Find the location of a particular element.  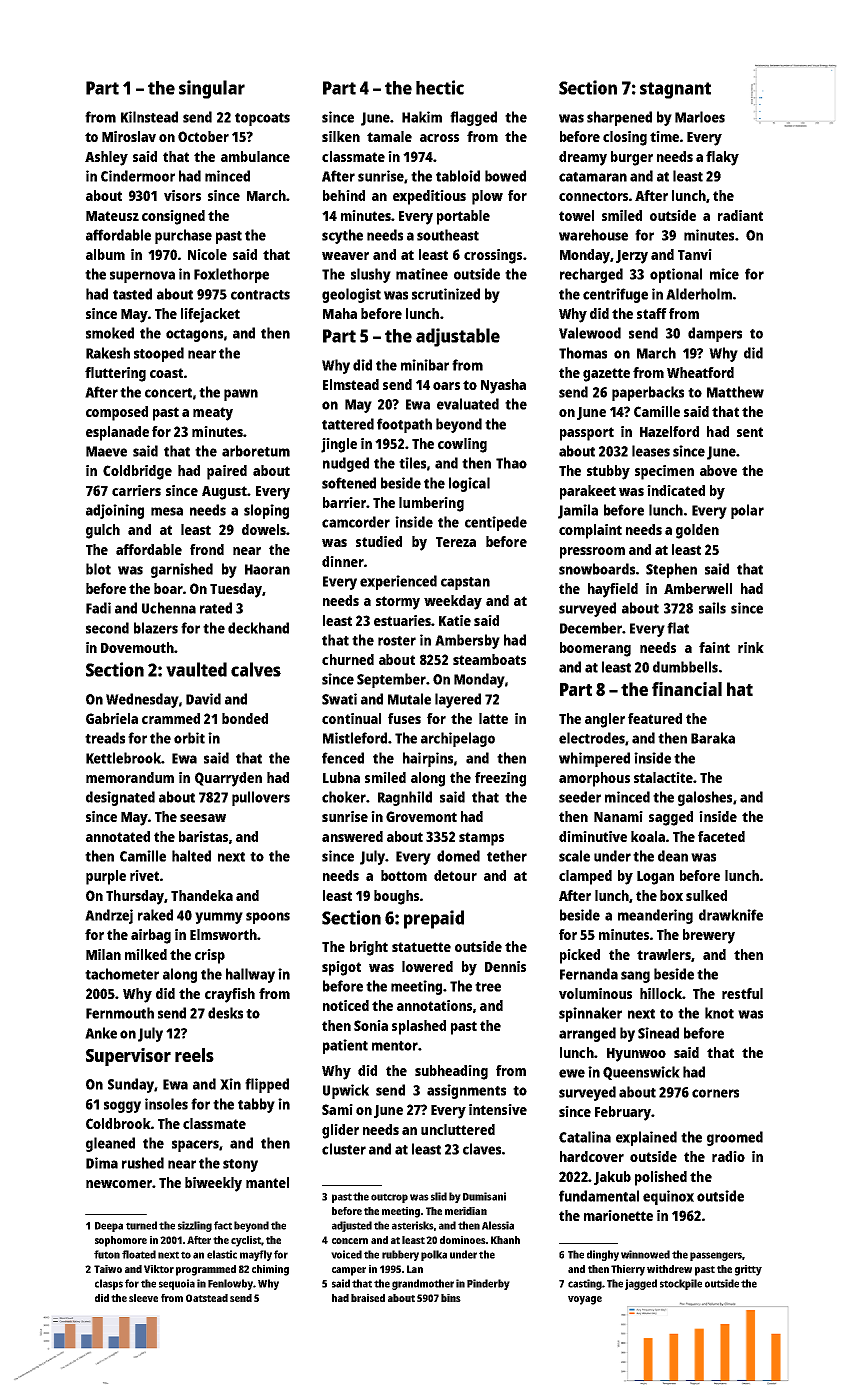

spigot is located at coordinates (341, 968).
